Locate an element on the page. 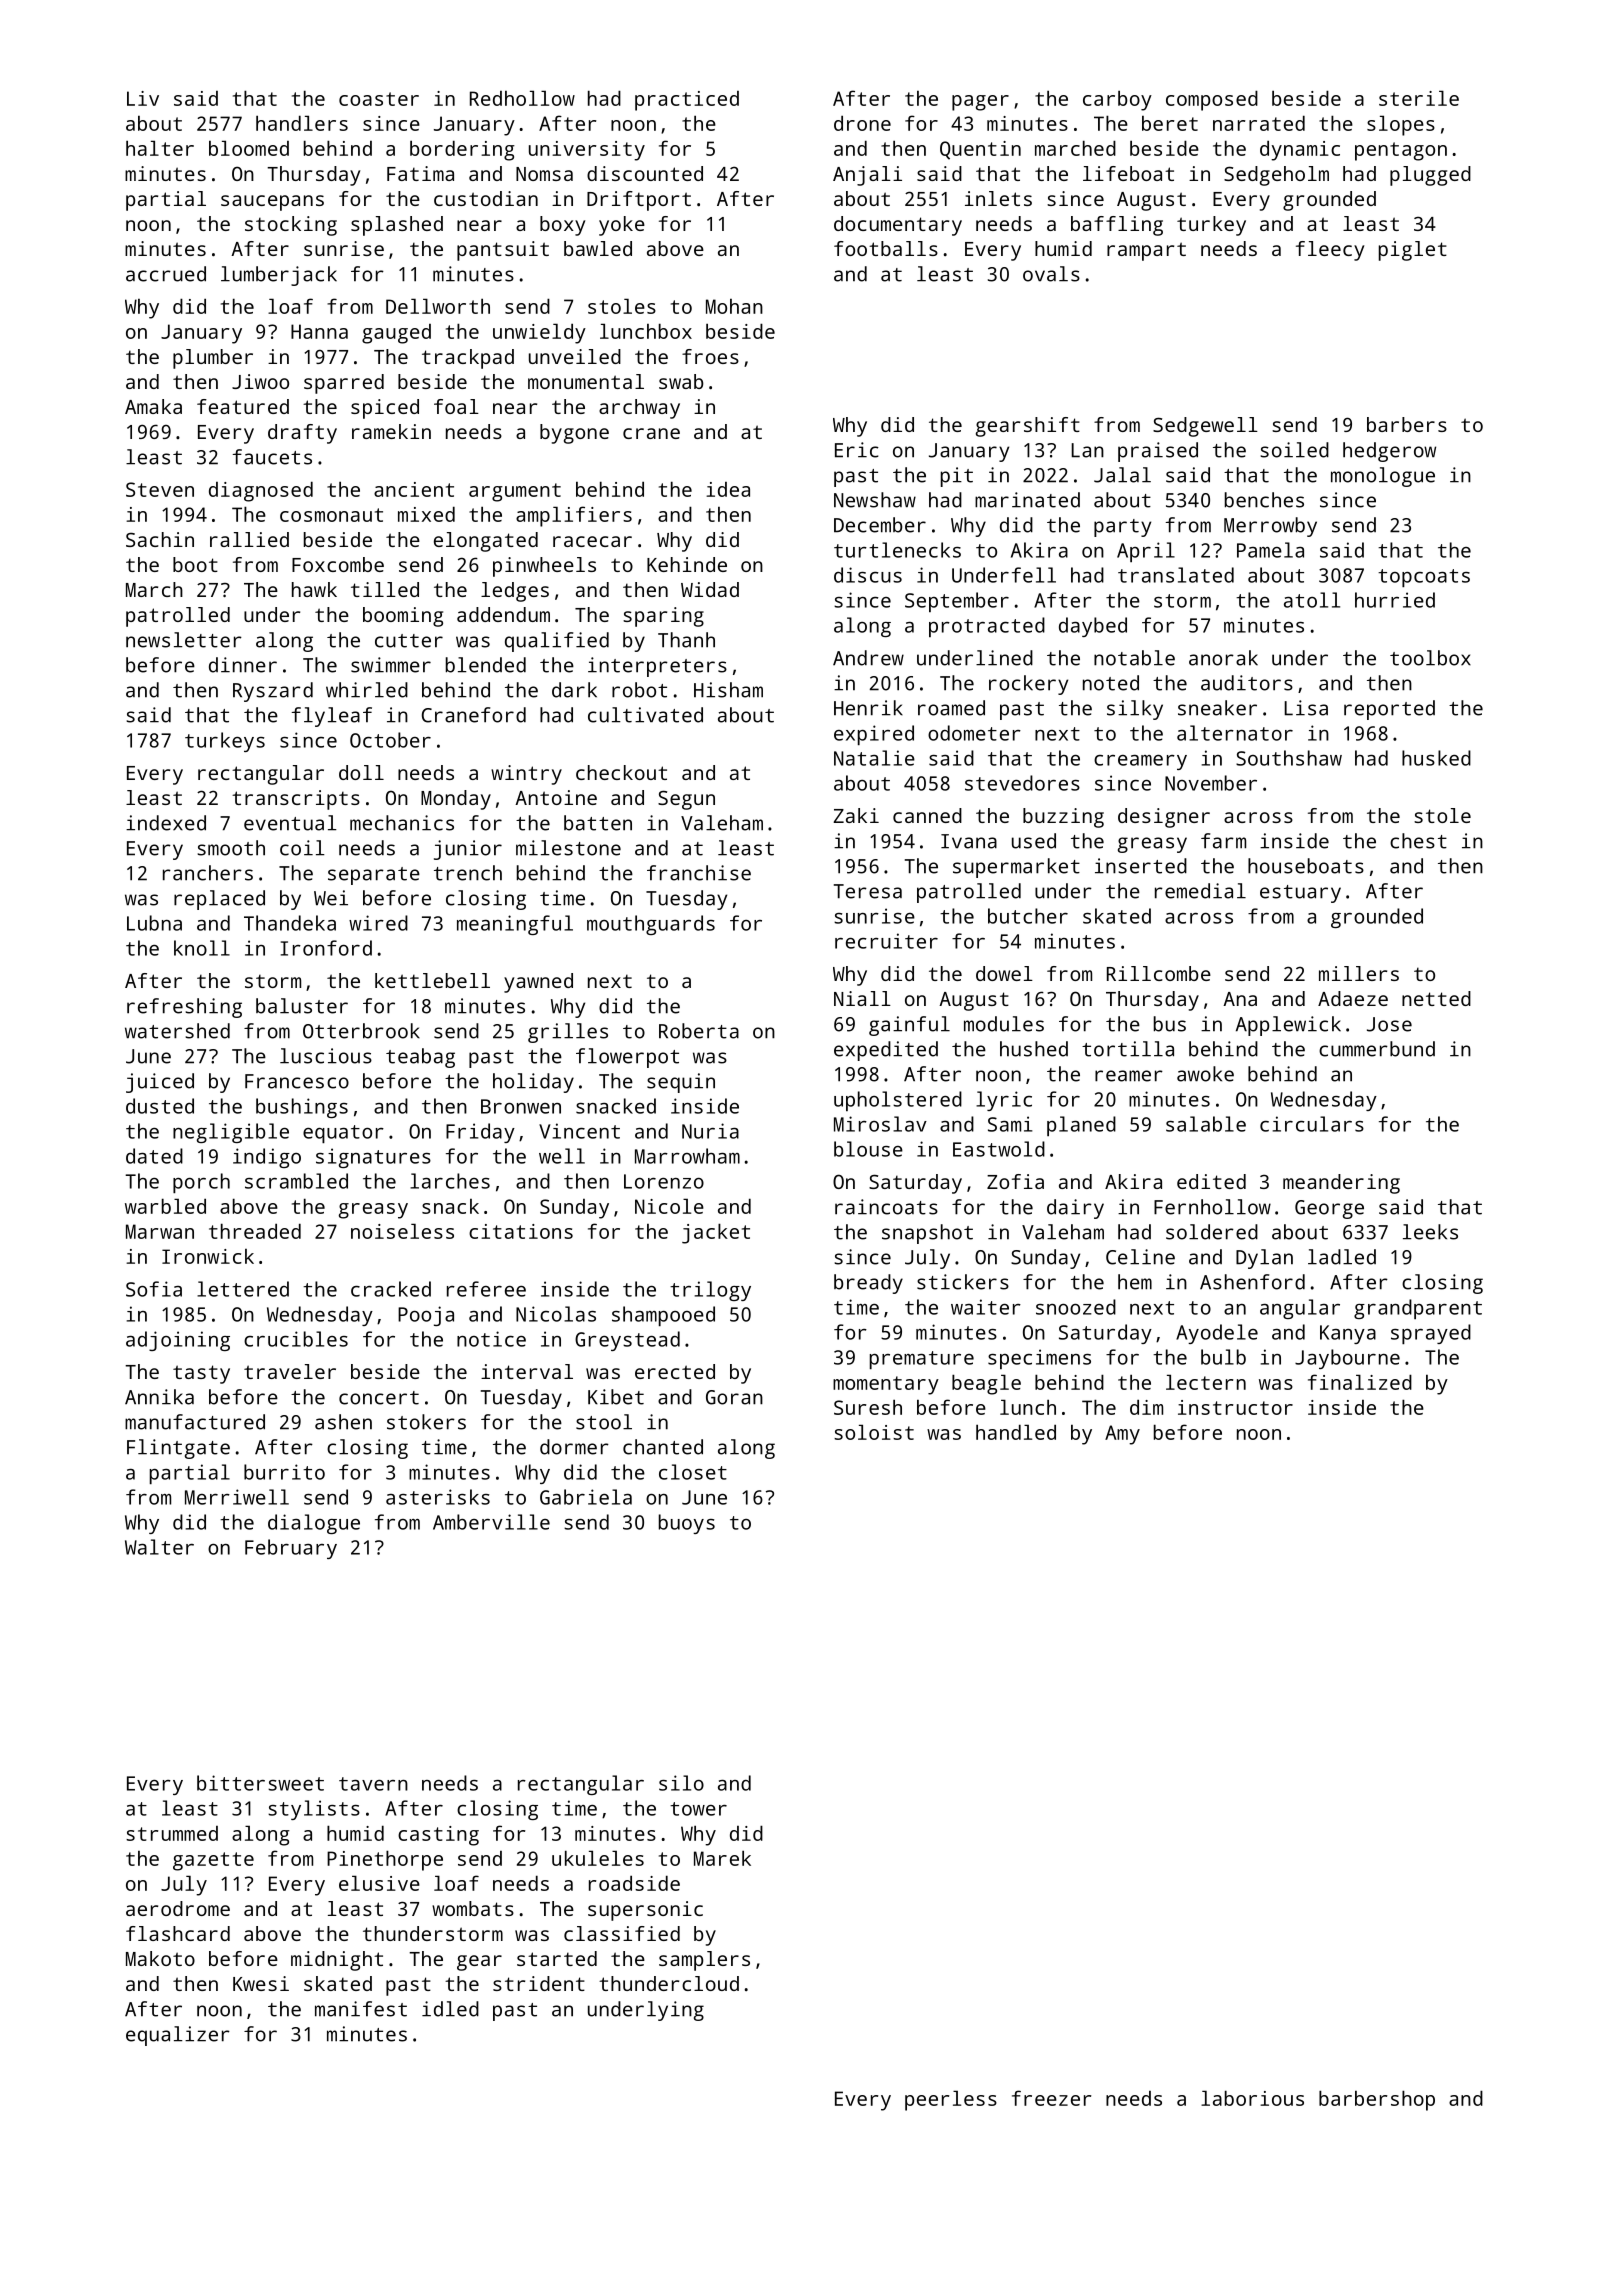 This page has width=1620, height=2292. Kwesi is located at coordinates (261, 1983).
